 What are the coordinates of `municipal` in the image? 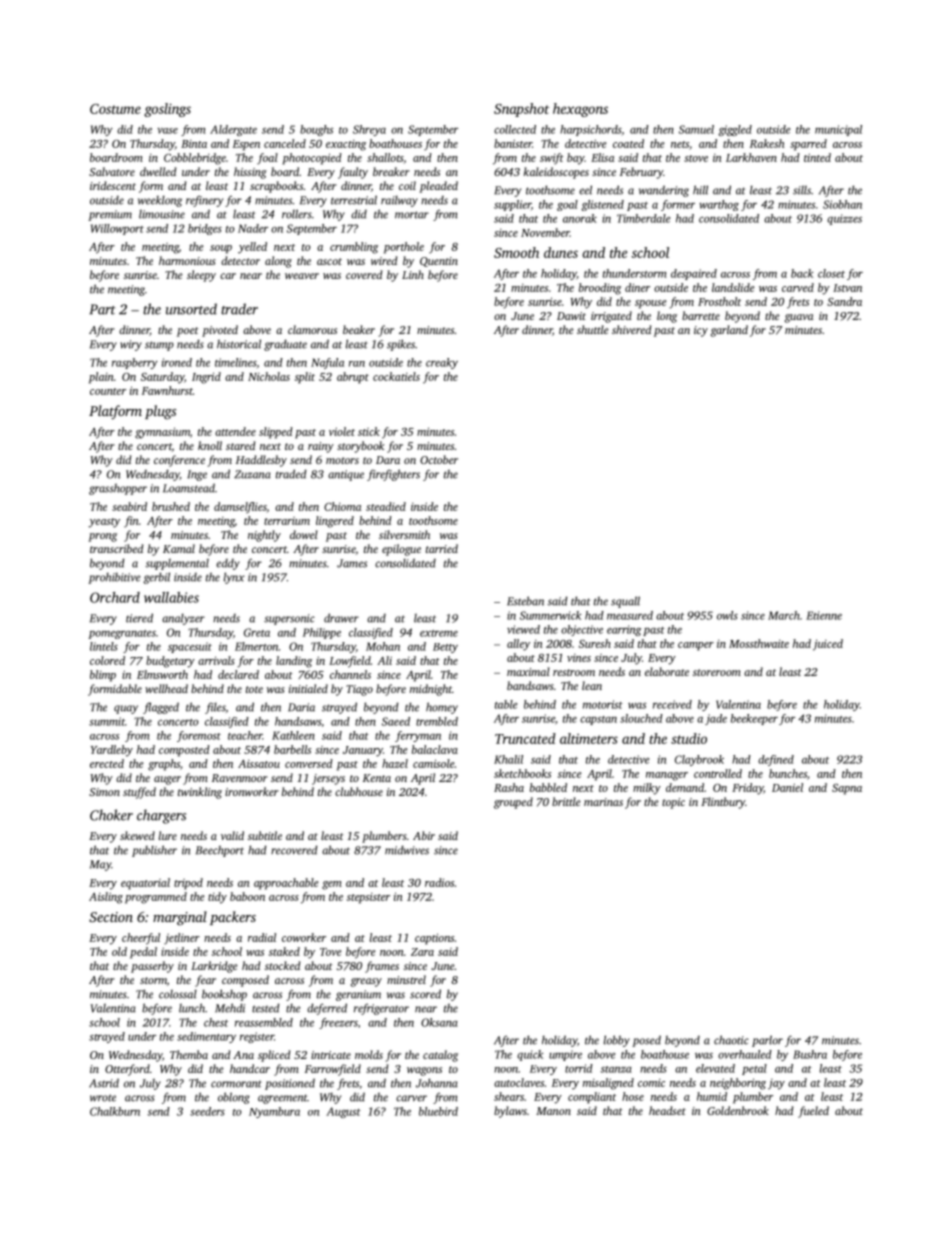 It's located at (838, 130).
